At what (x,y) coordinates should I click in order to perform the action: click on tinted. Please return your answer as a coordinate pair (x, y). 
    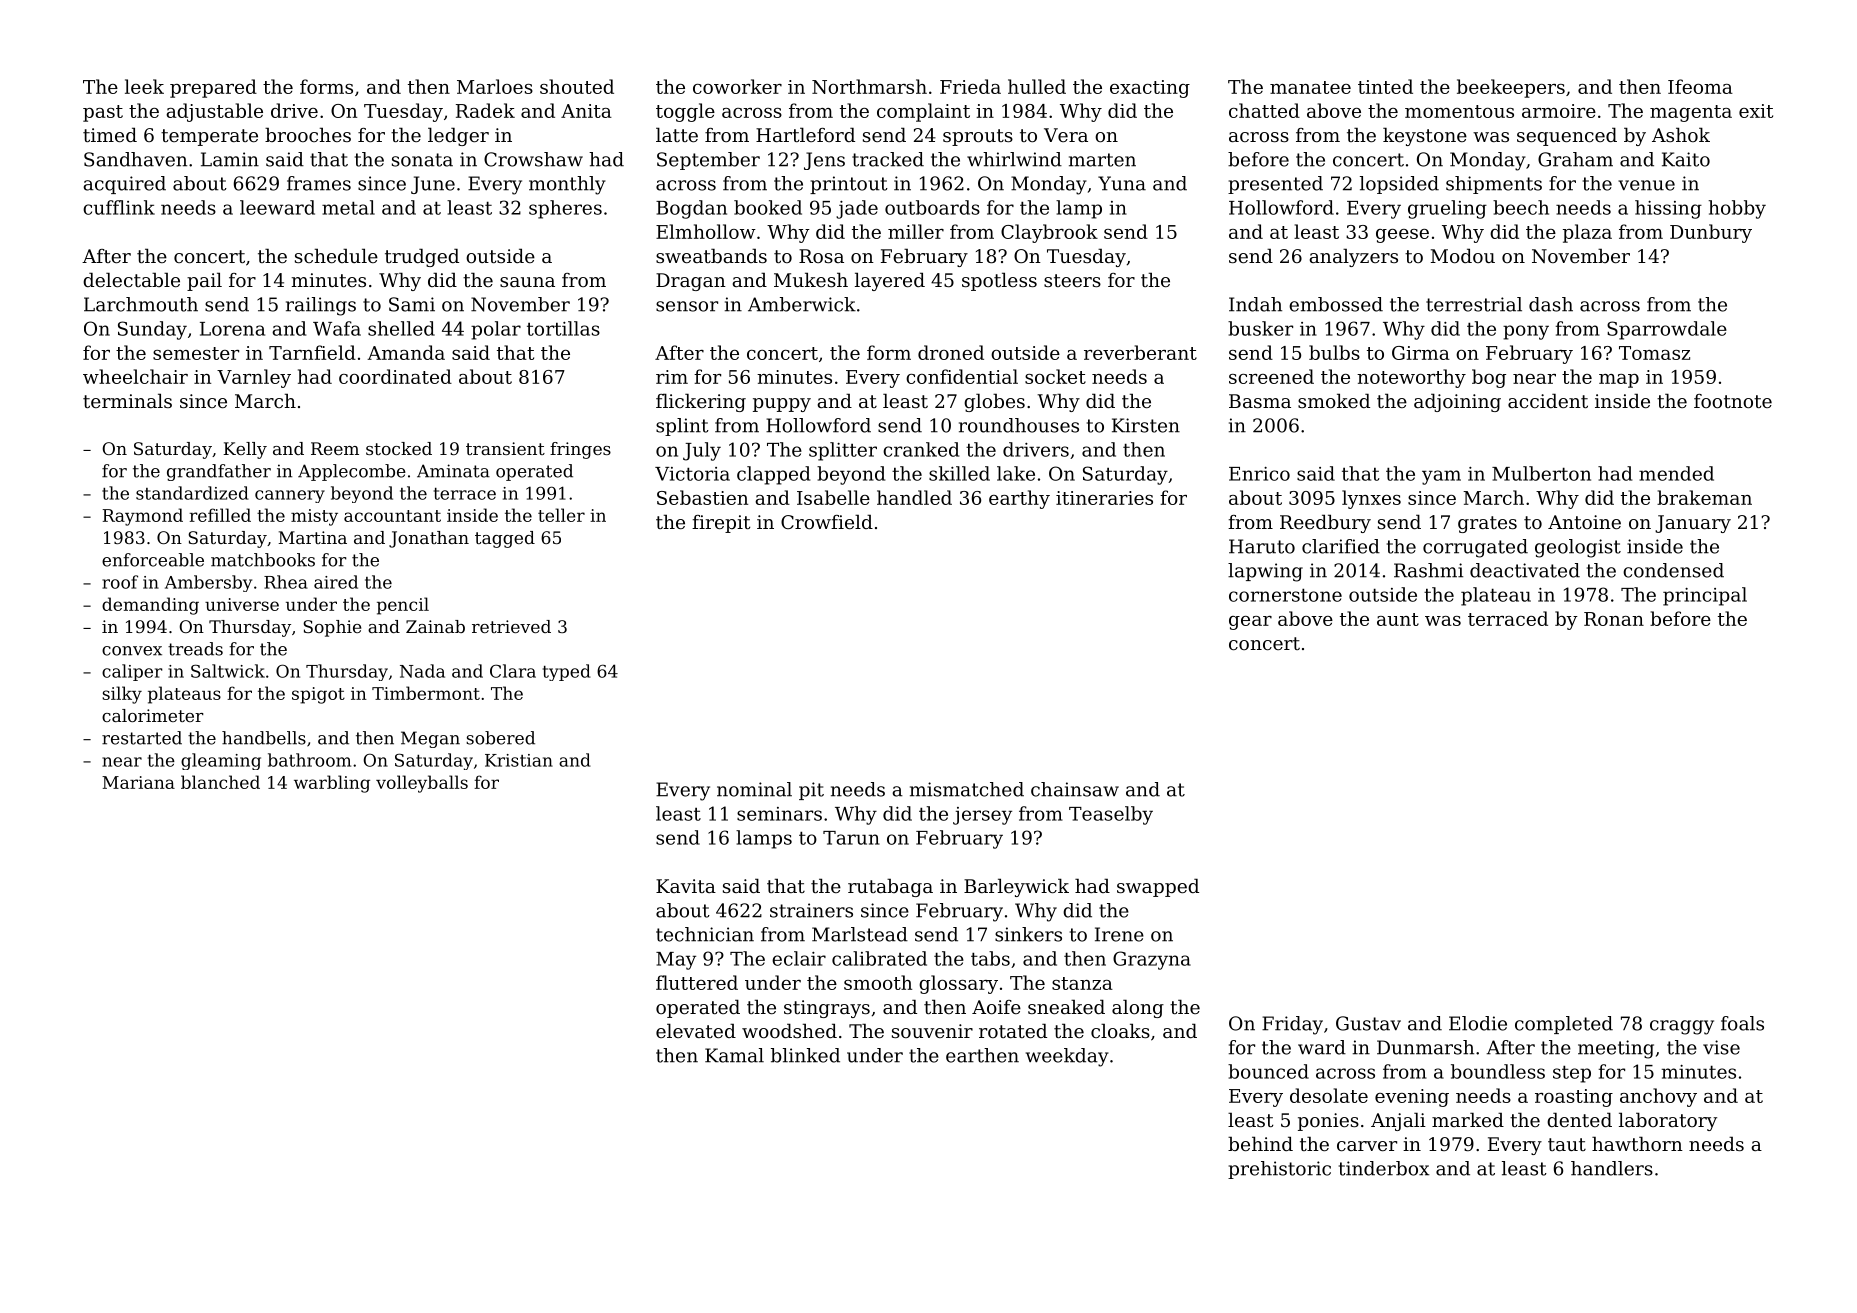
    Looking at the image, I should click on (1385, 86).
